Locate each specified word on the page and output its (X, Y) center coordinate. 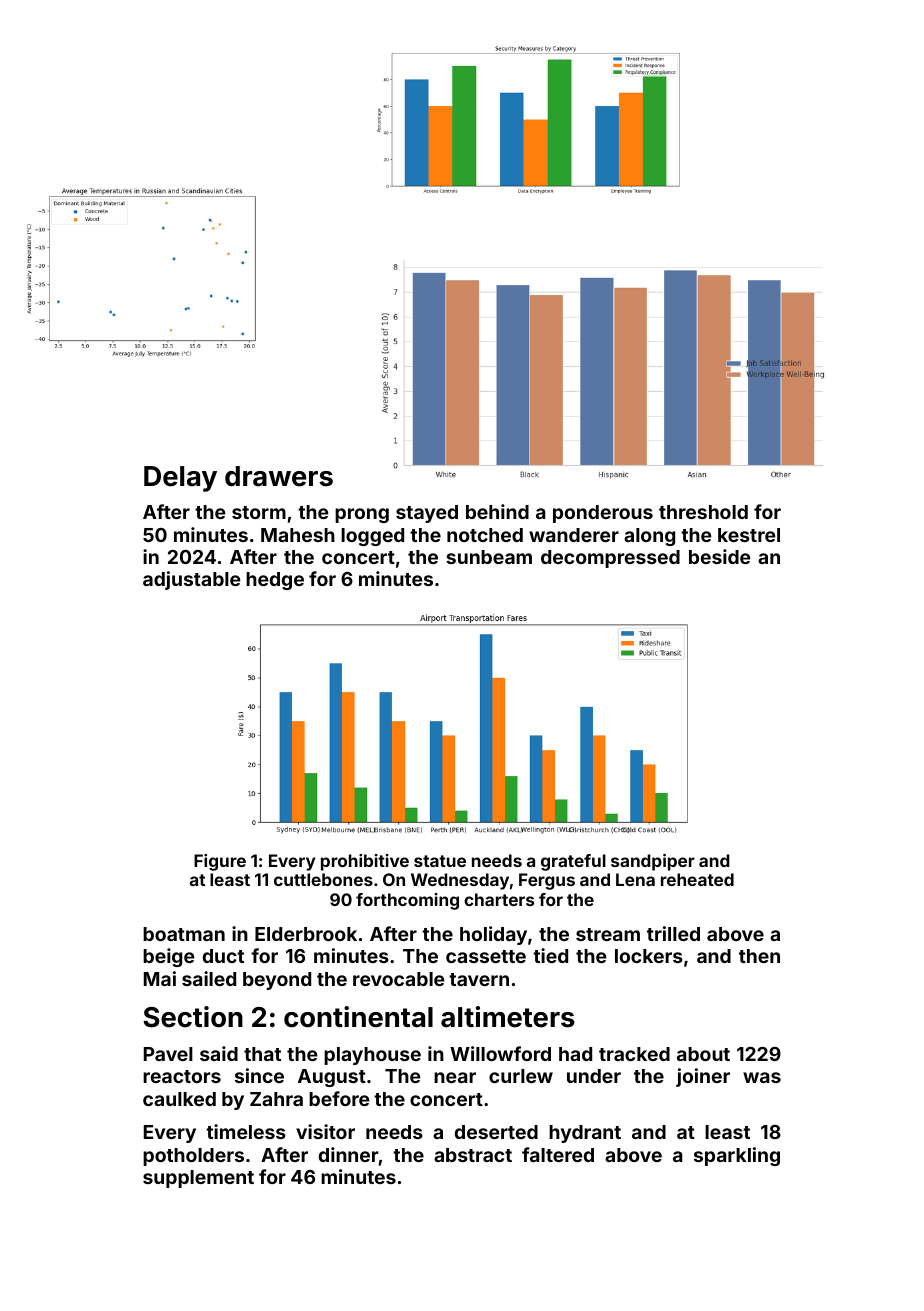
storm (259, 512)
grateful (573, 862)
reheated (697, 879)
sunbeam (489, 557)
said (219, 1053)
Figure (220, 862)
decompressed (610, 559)
